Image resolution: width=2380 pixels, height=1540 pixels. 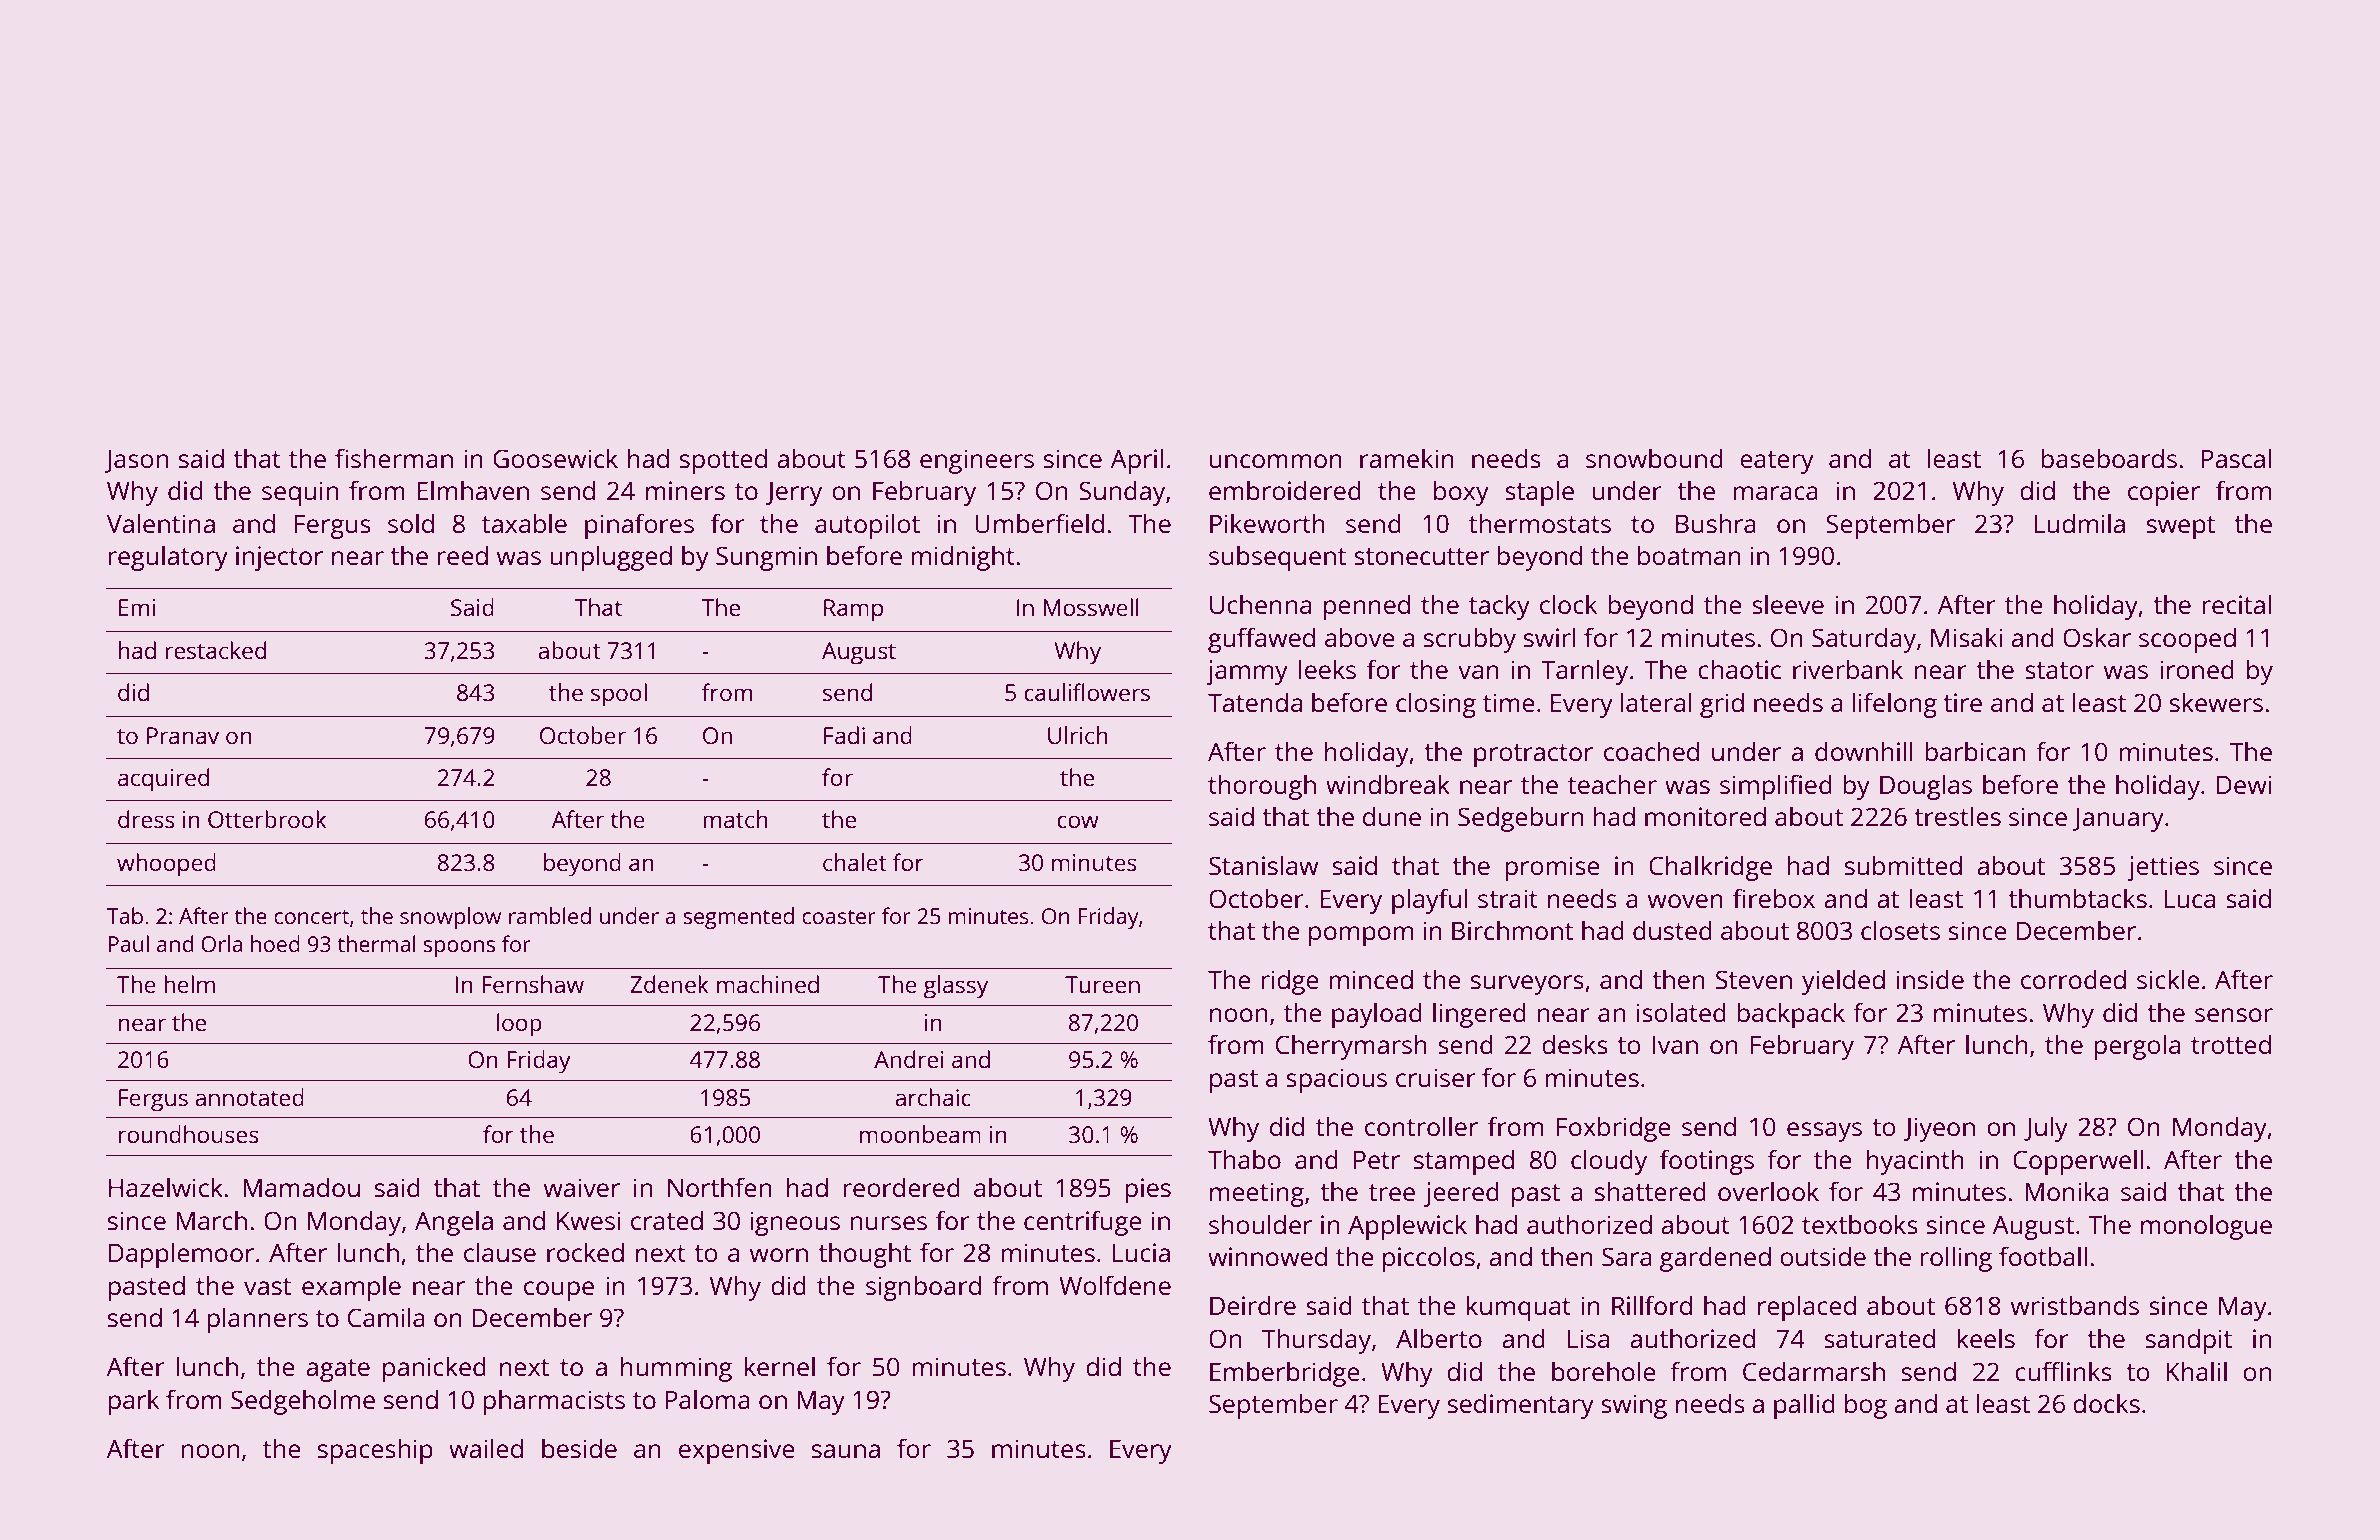 I want to click on baseboards, so click(x=2109, y=458).
